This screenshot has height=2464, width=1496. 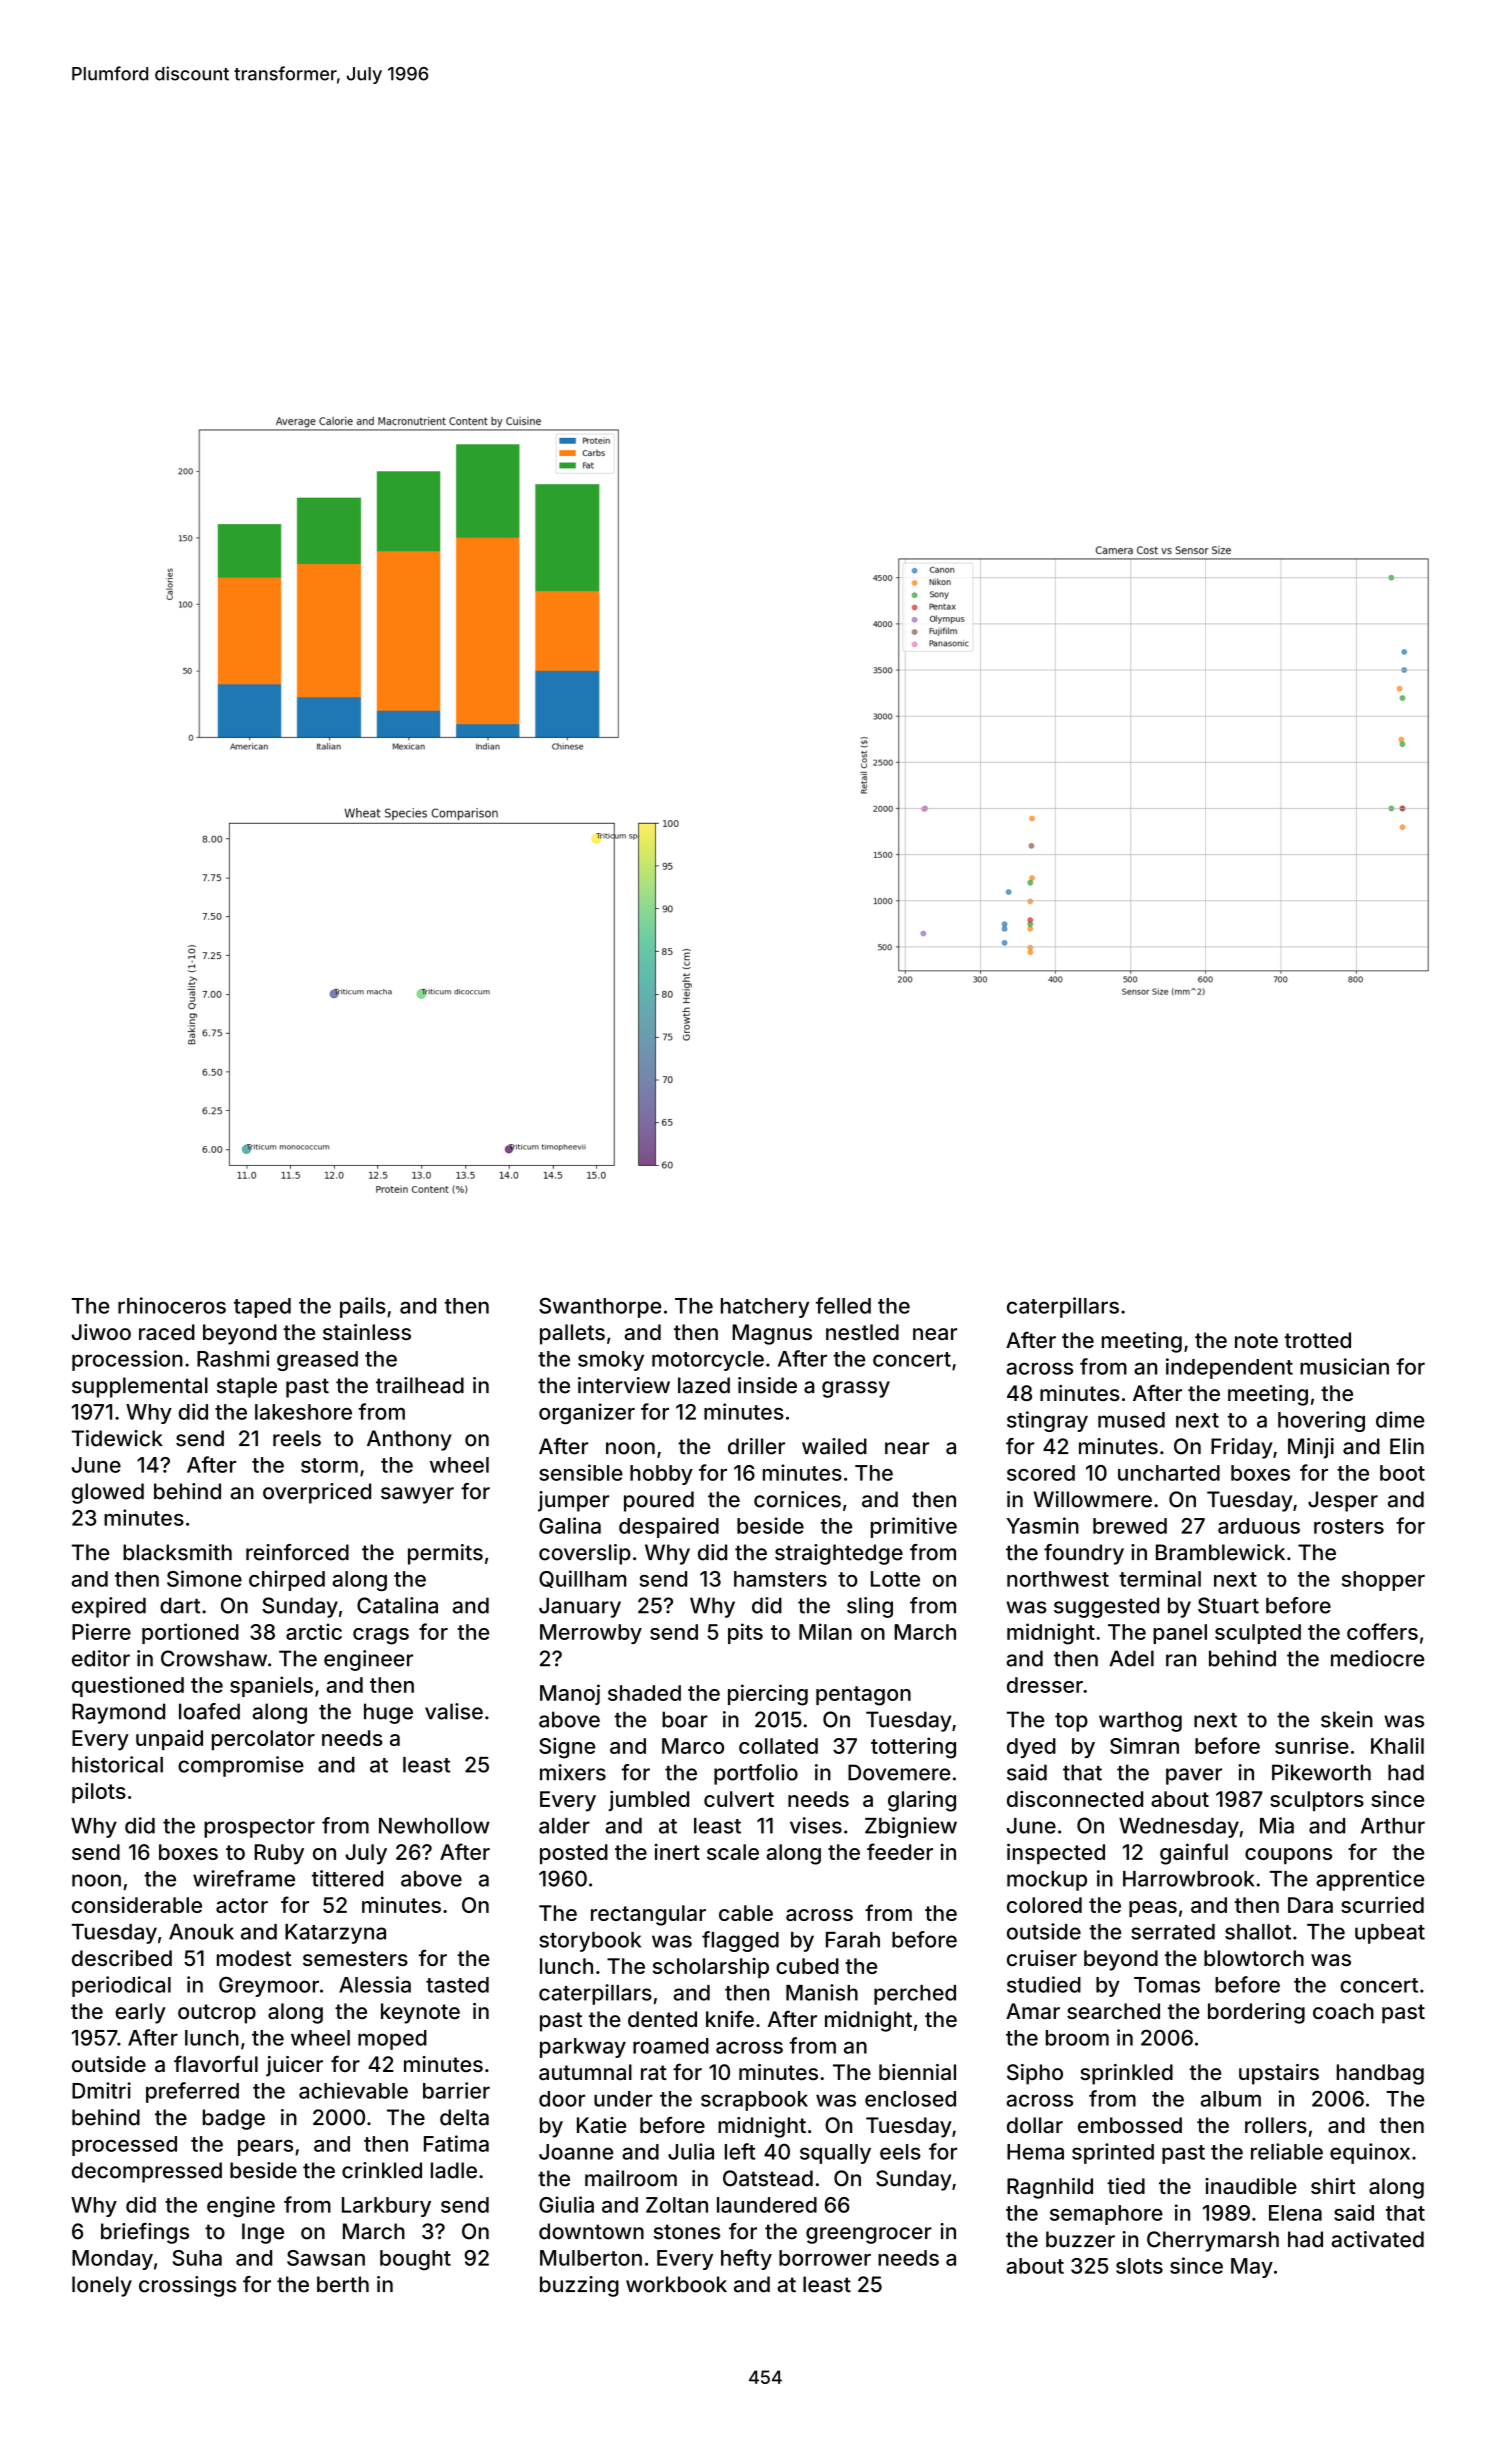 What do you see at coordinates (1126, 2074) in the screenshot?
I see `sprinkled` at bounding box center [1126, 2074].
